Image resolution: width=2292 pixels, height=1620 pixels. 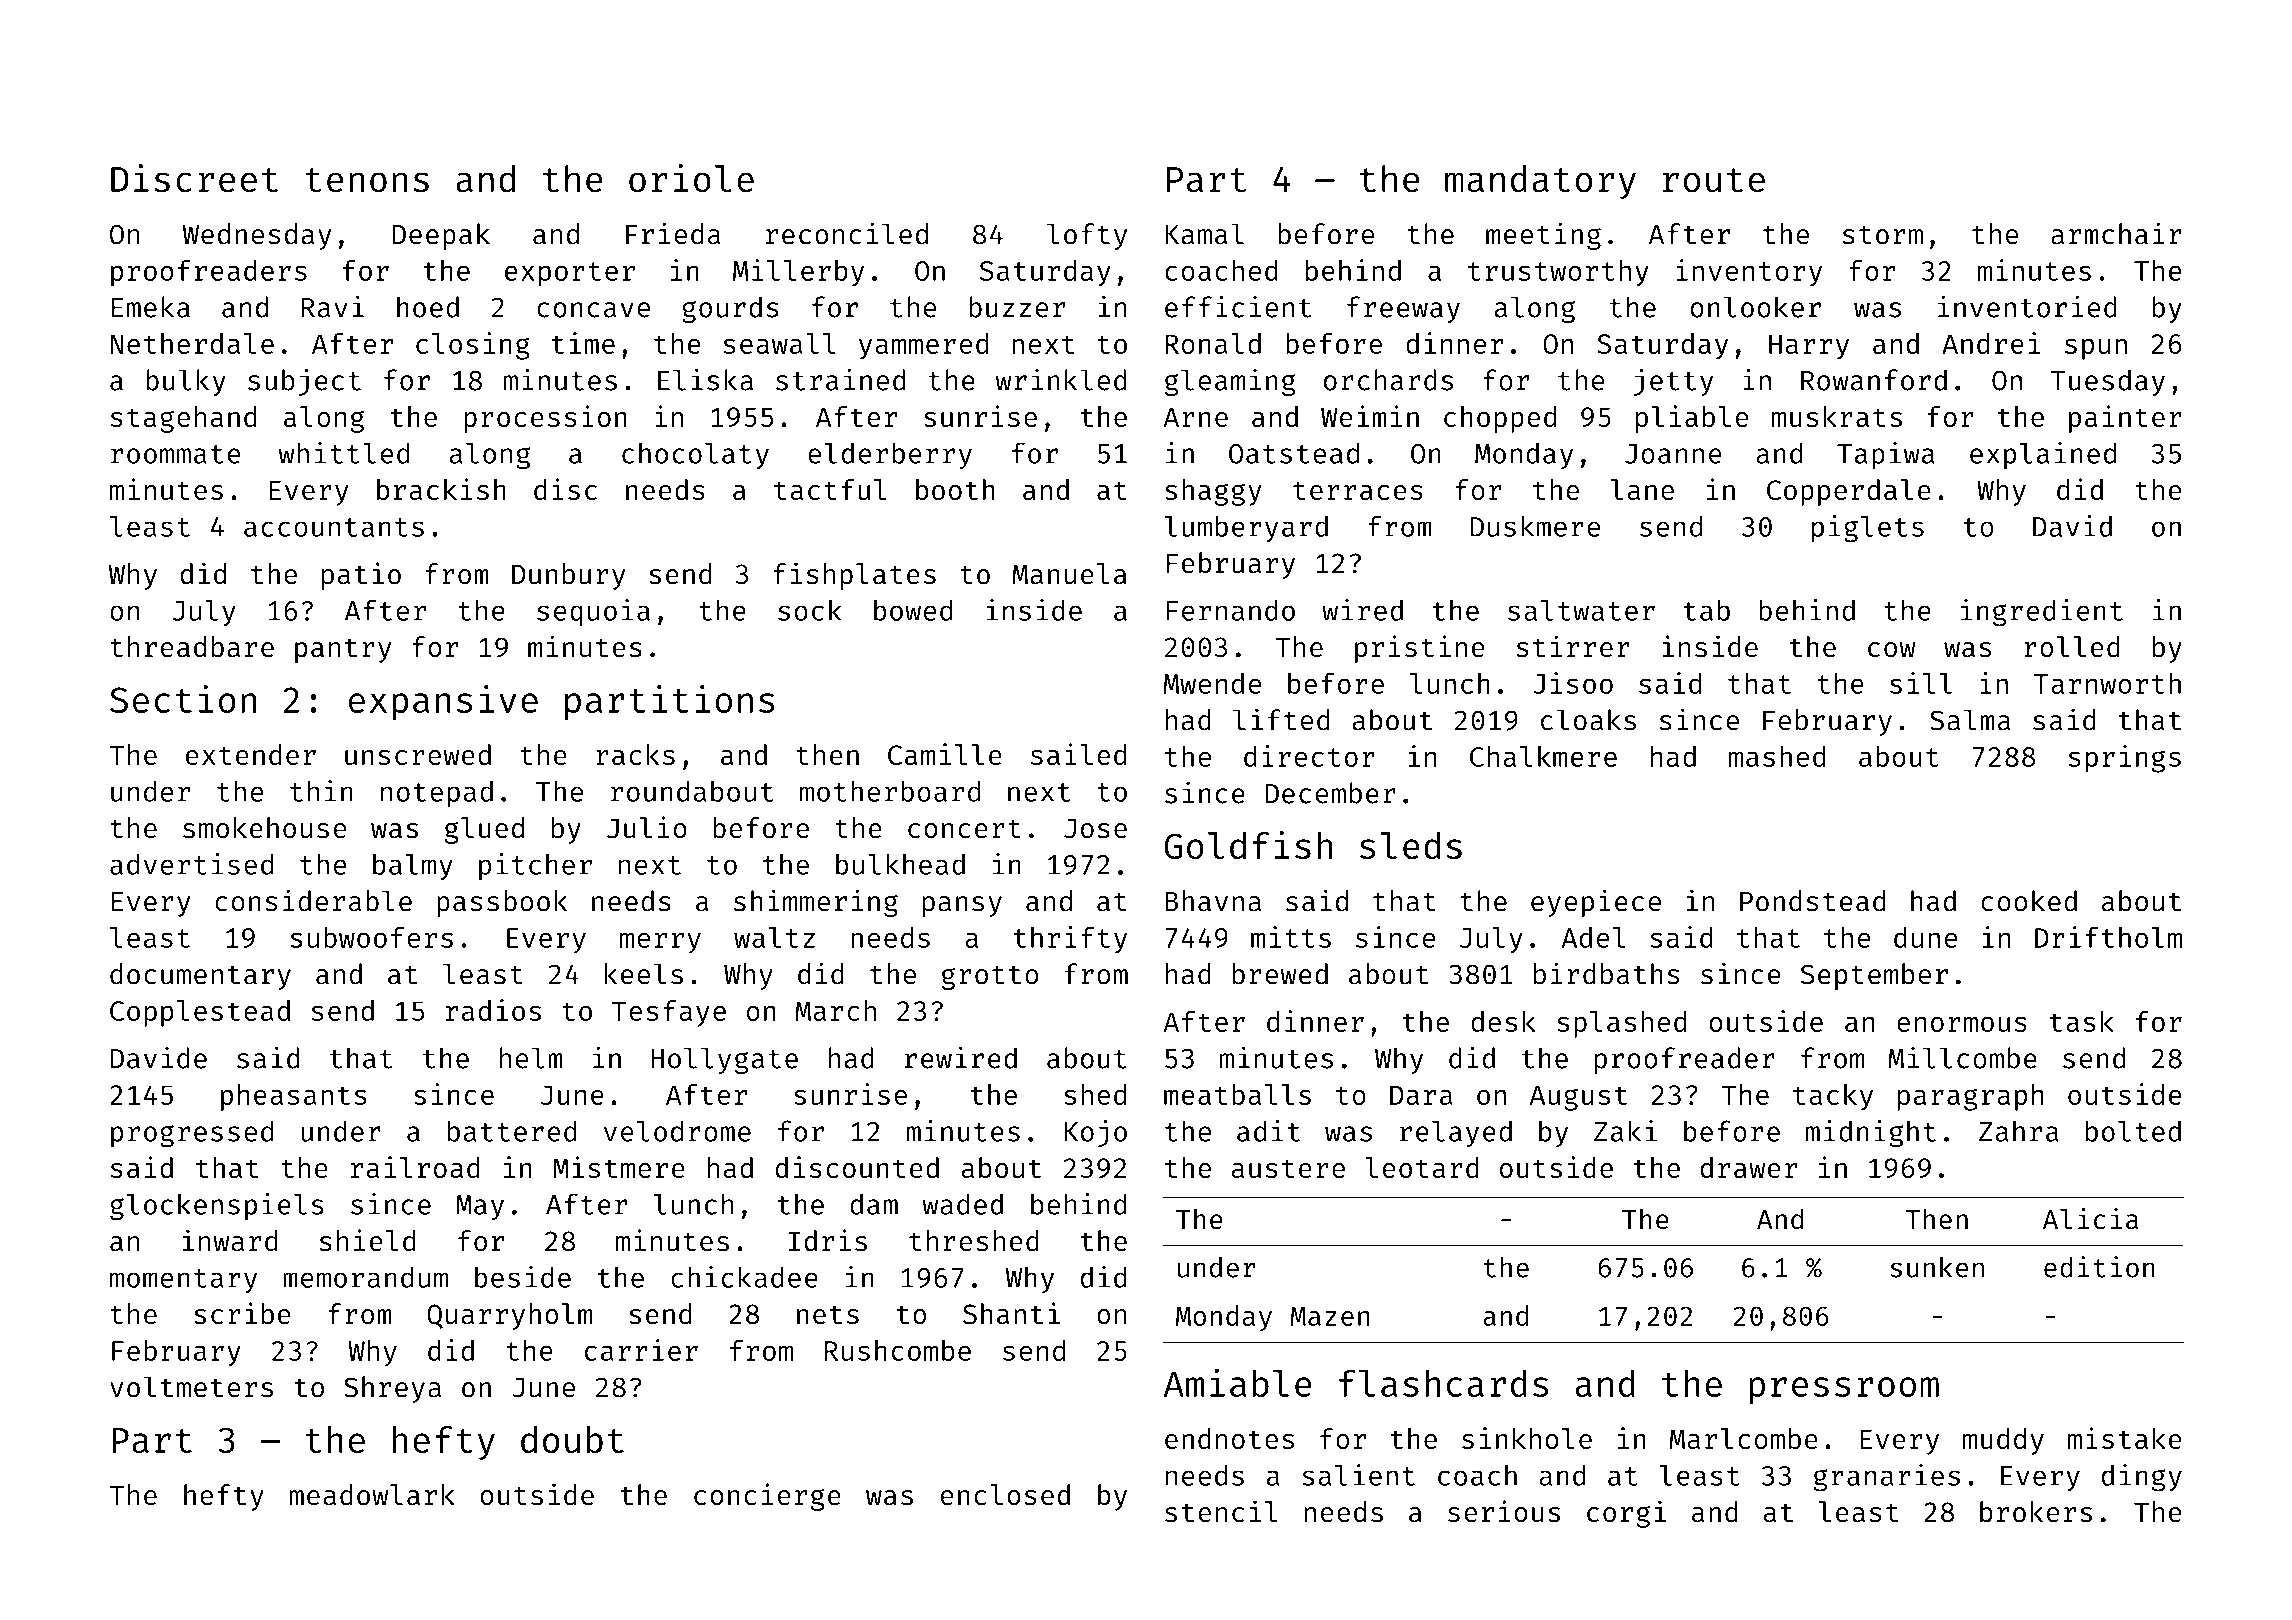 I want to click on task, so click(x=2082, y=1021).
